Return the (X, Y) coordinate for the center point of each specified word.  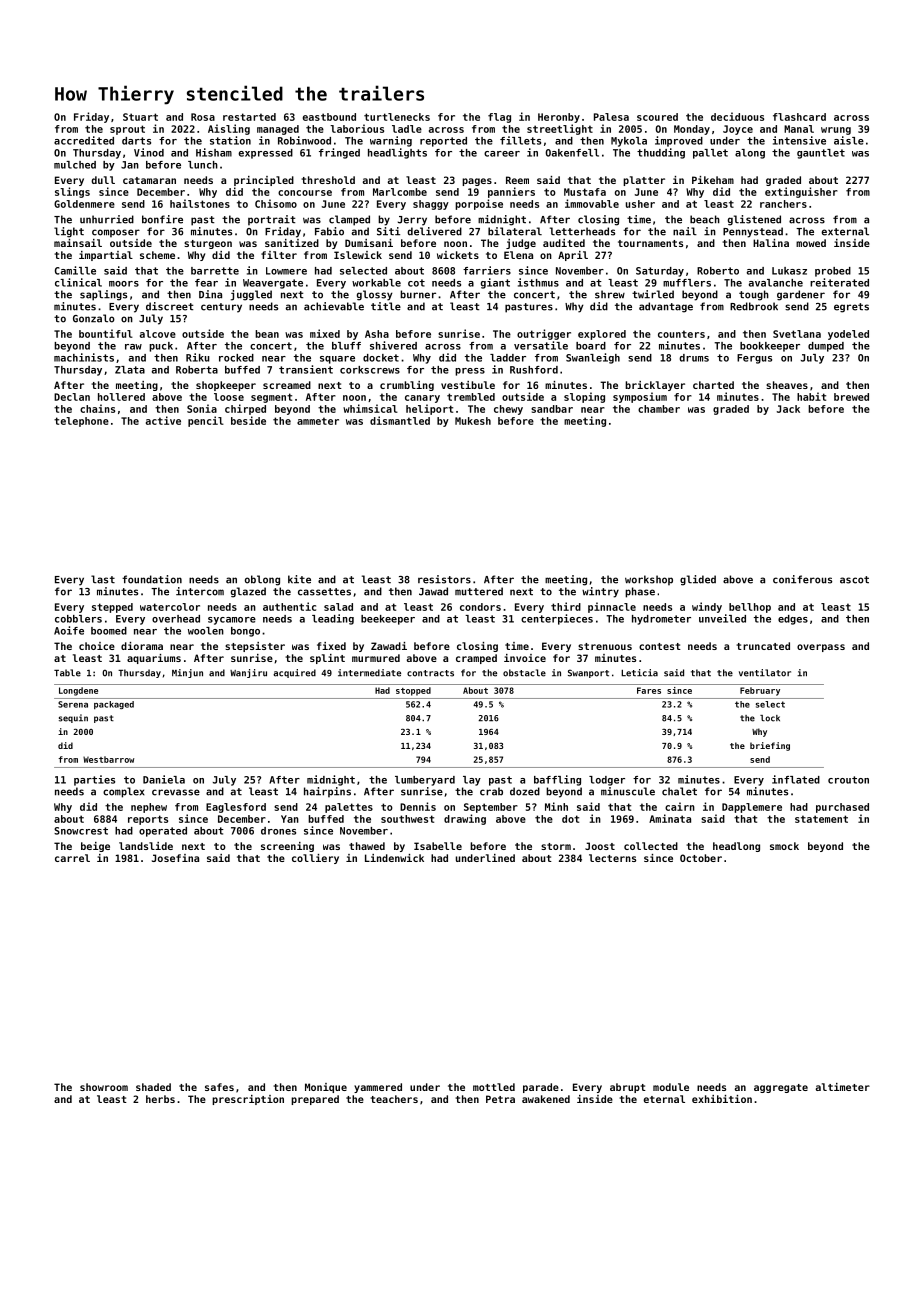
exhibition (722, 1099)
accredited (84, 140)
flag (499, 118)
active (163, 420)
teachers (394, 1099)
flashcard (799, 117)
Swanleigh (593, 358)
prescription (248, 1100)
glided (698, 580)
